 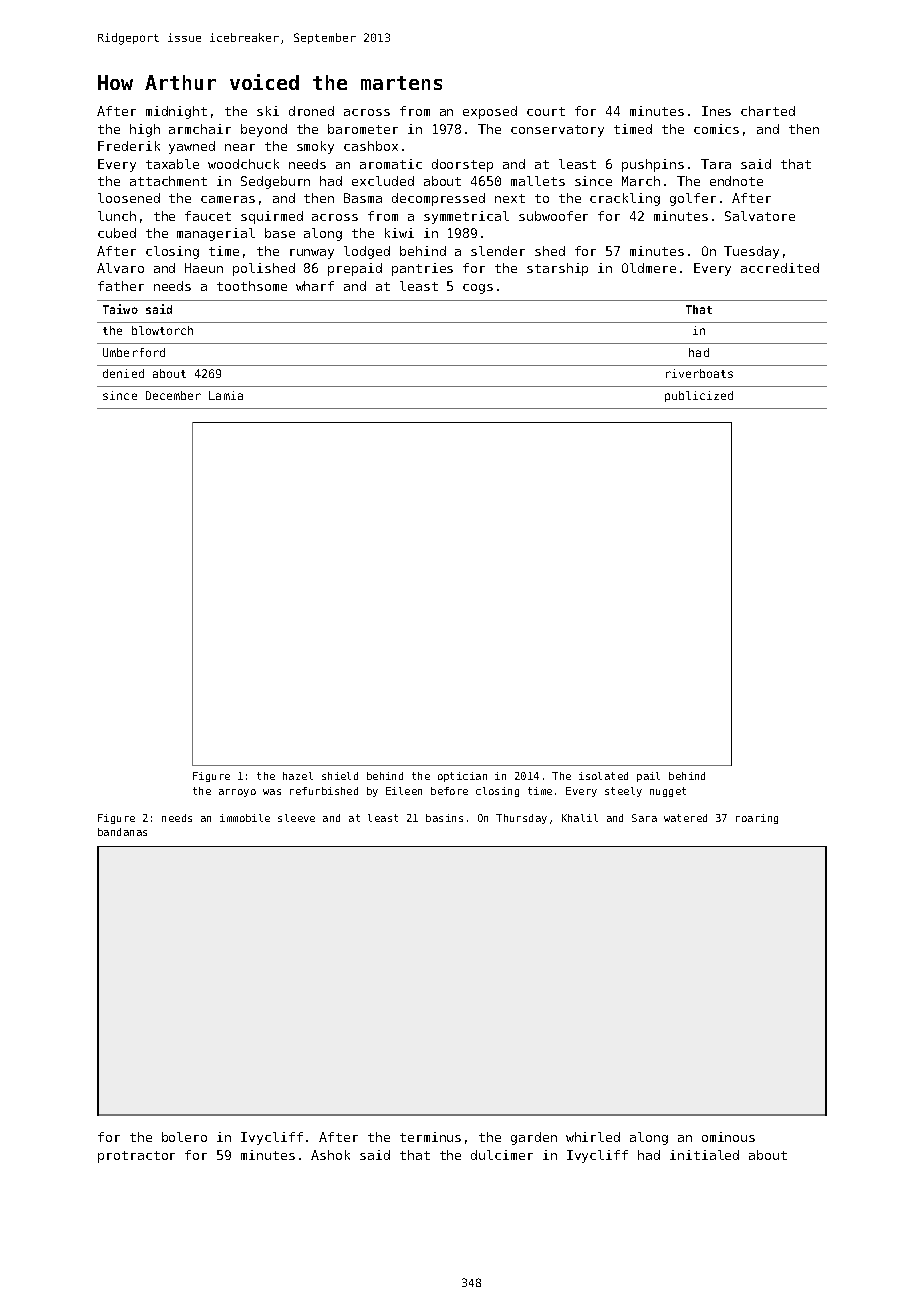 What do you see at coordinates (641, 181) in the screenshot?
I see `March` at bounding box center [641, 181].
